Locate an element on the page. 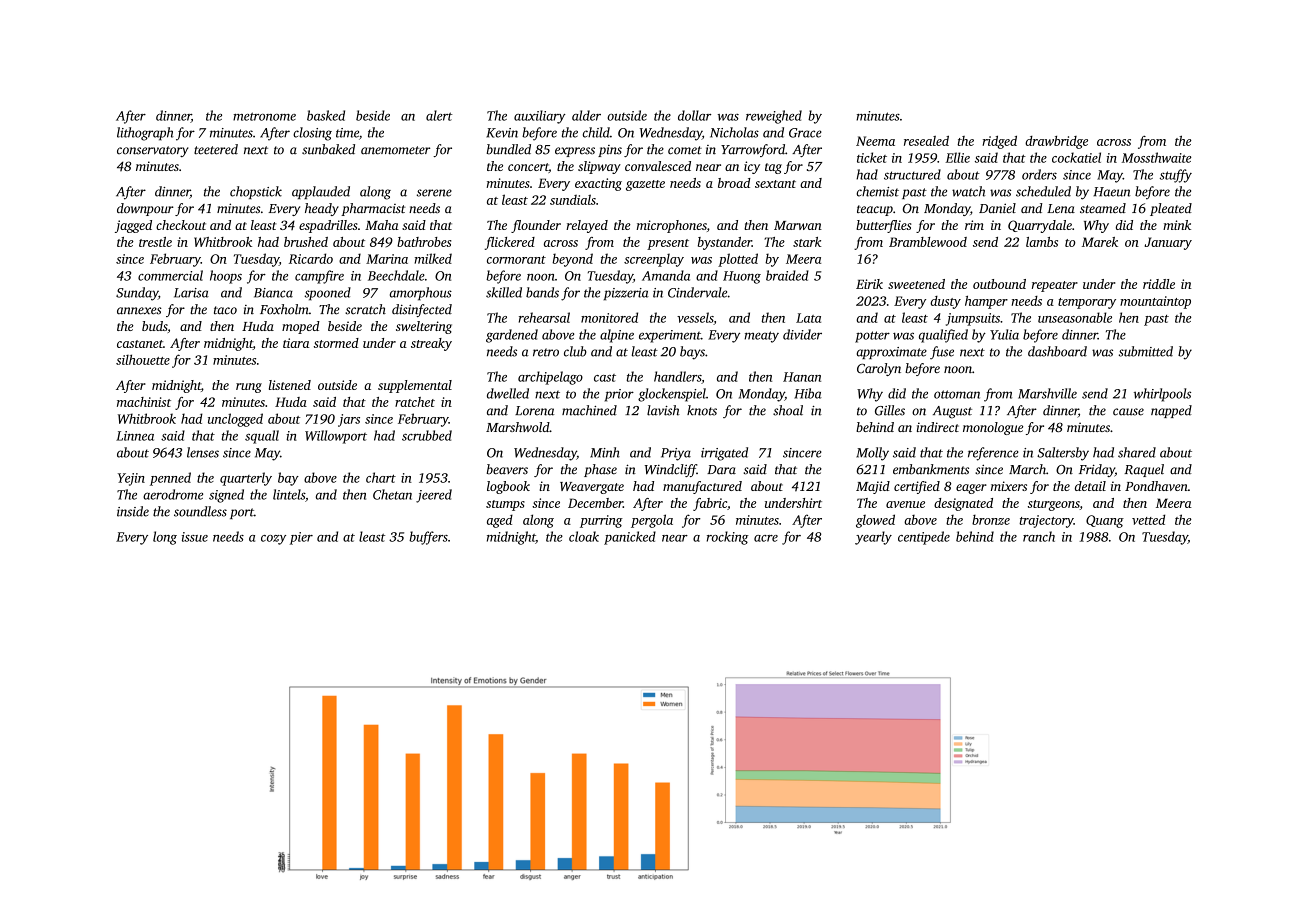  Marina is located at coordinates (387, 259).
